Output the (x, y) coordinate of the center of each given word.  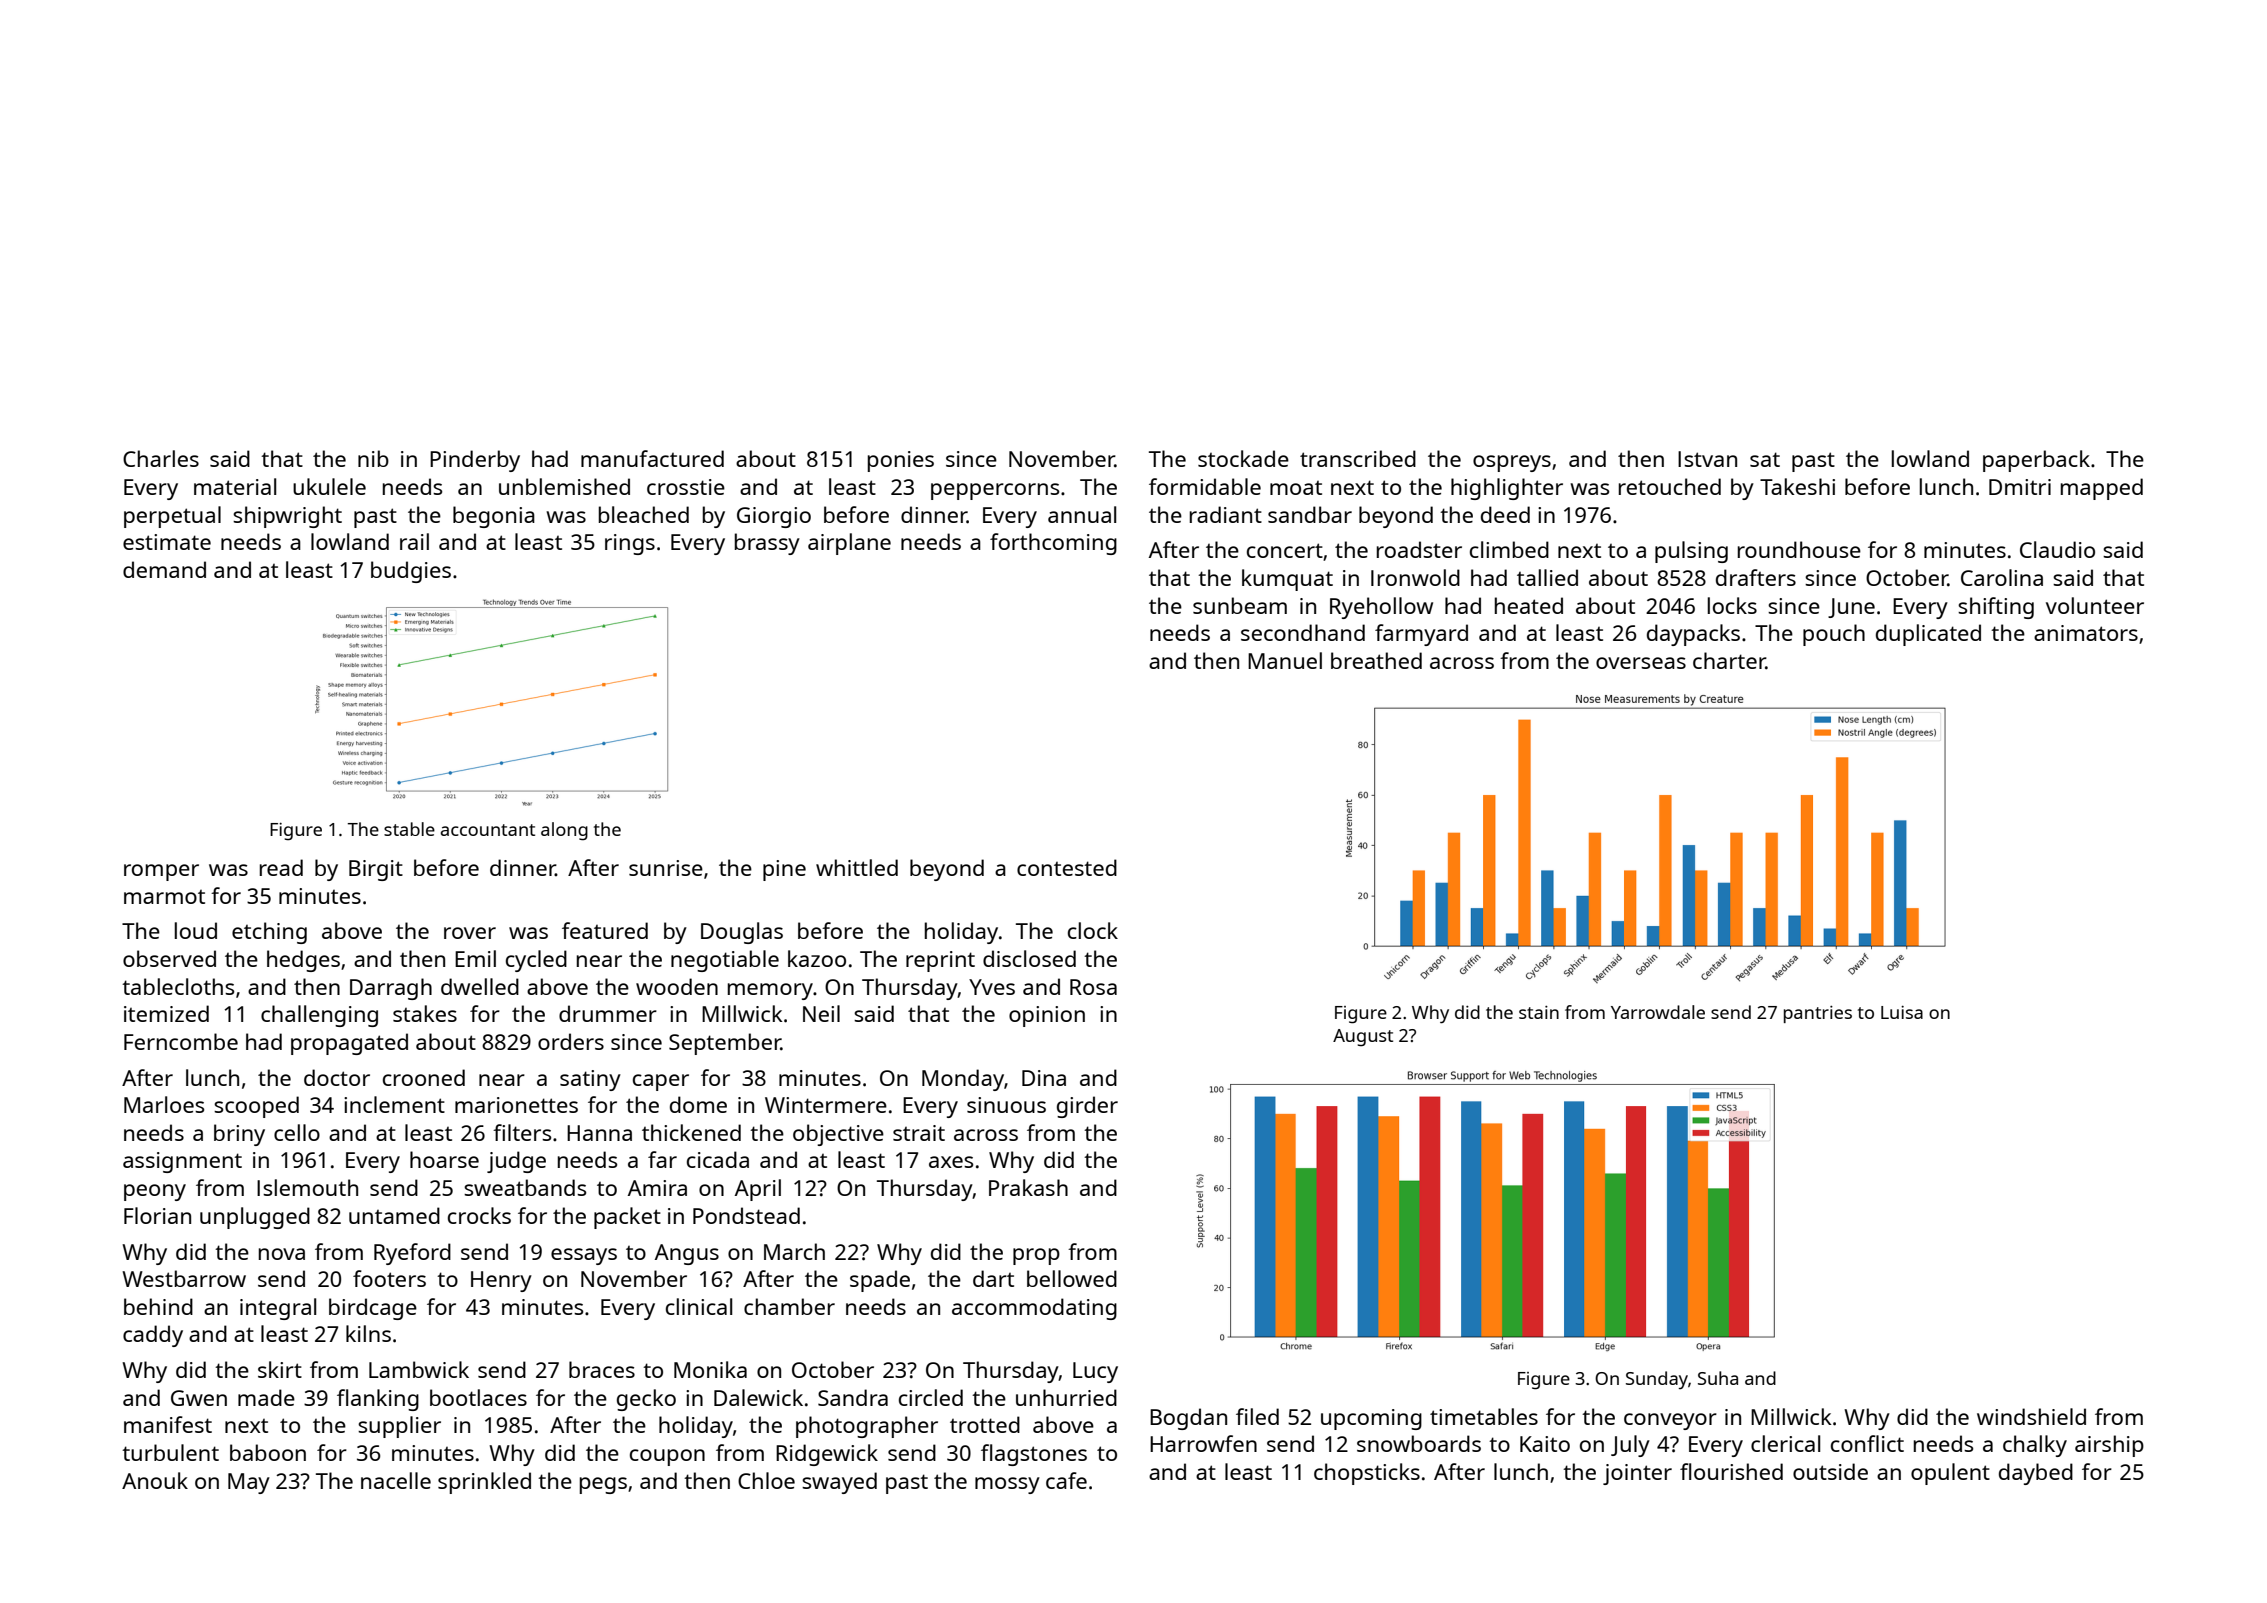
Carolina (2002, 577)
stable (409, 829)
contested (1067, 867)
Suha (1718, 1378)
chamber (789, 1306)
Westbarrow (184, 1278)
